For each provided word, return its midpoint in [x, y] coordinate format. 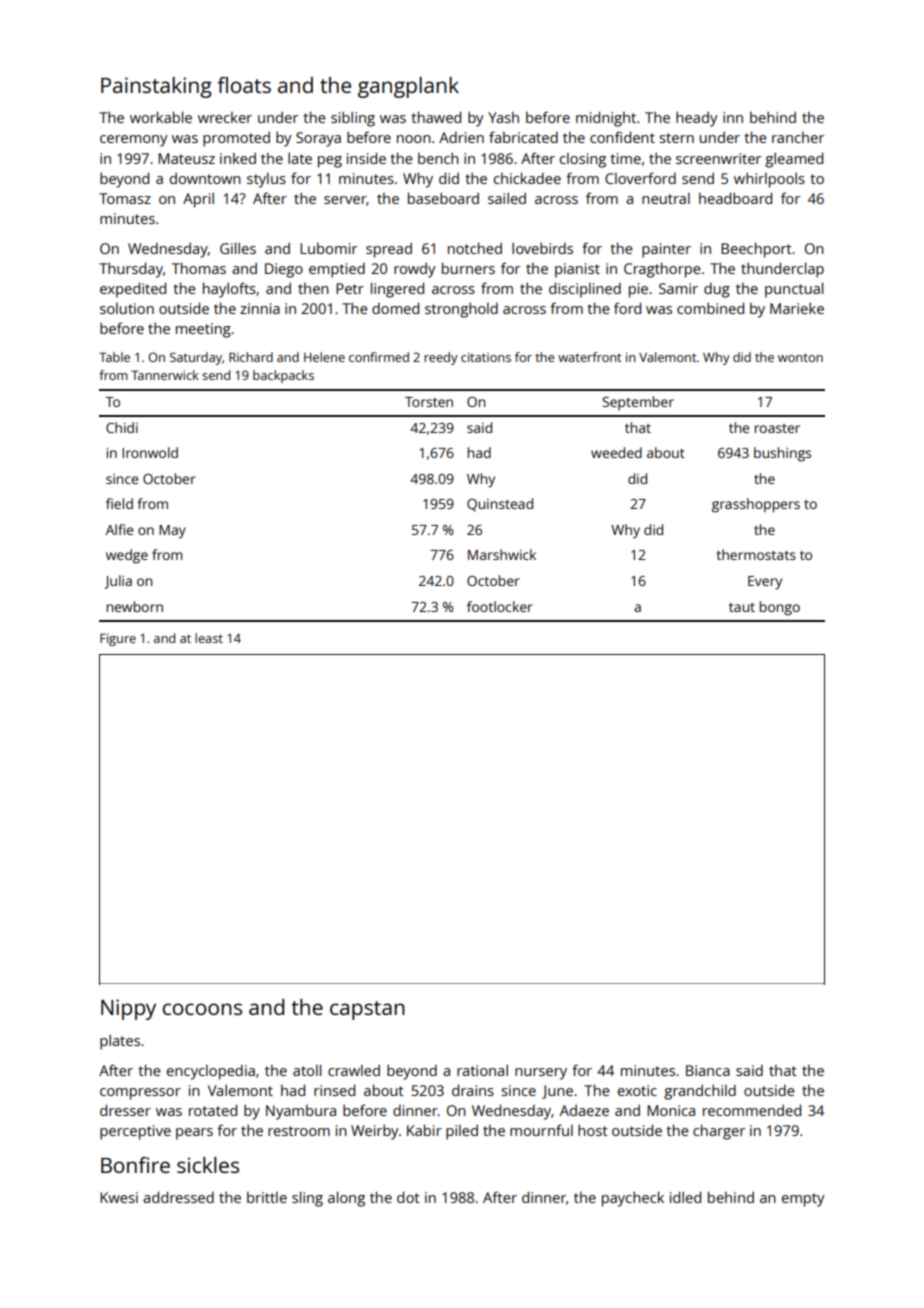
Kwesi [119, 1197]
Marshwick [502, 554]
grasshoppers [756, 505]
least [209, 638]
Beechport [756, 250]
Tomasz [125, 198]
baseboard [443, 198]
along [346, 1199]
